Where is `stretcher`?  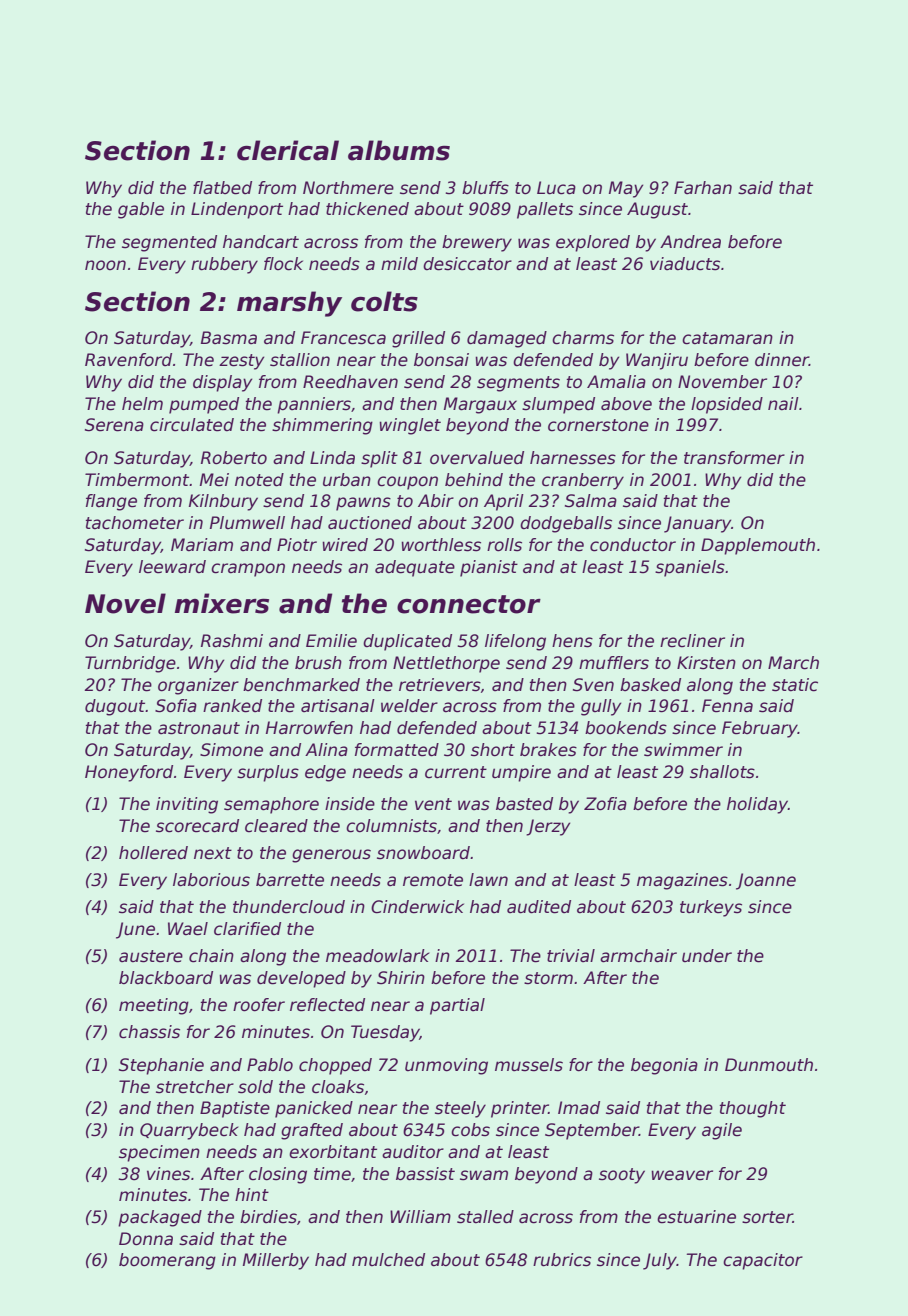 stretcher is located at coordinates (195, 1087).
